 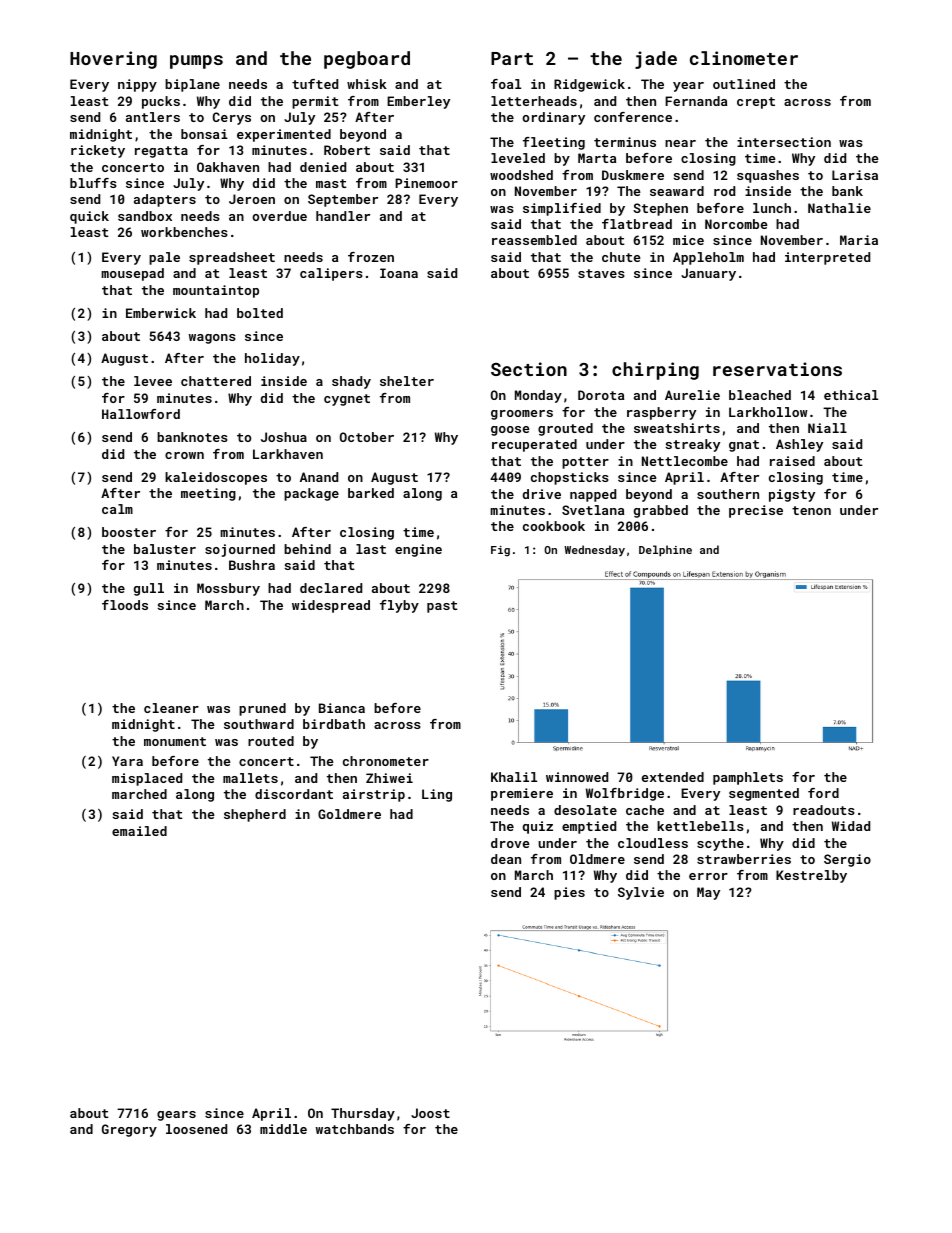 What do you see at coordinates (418, 102) in the screenshot?
I see `Emberley` at bounding box center [418, 102].
